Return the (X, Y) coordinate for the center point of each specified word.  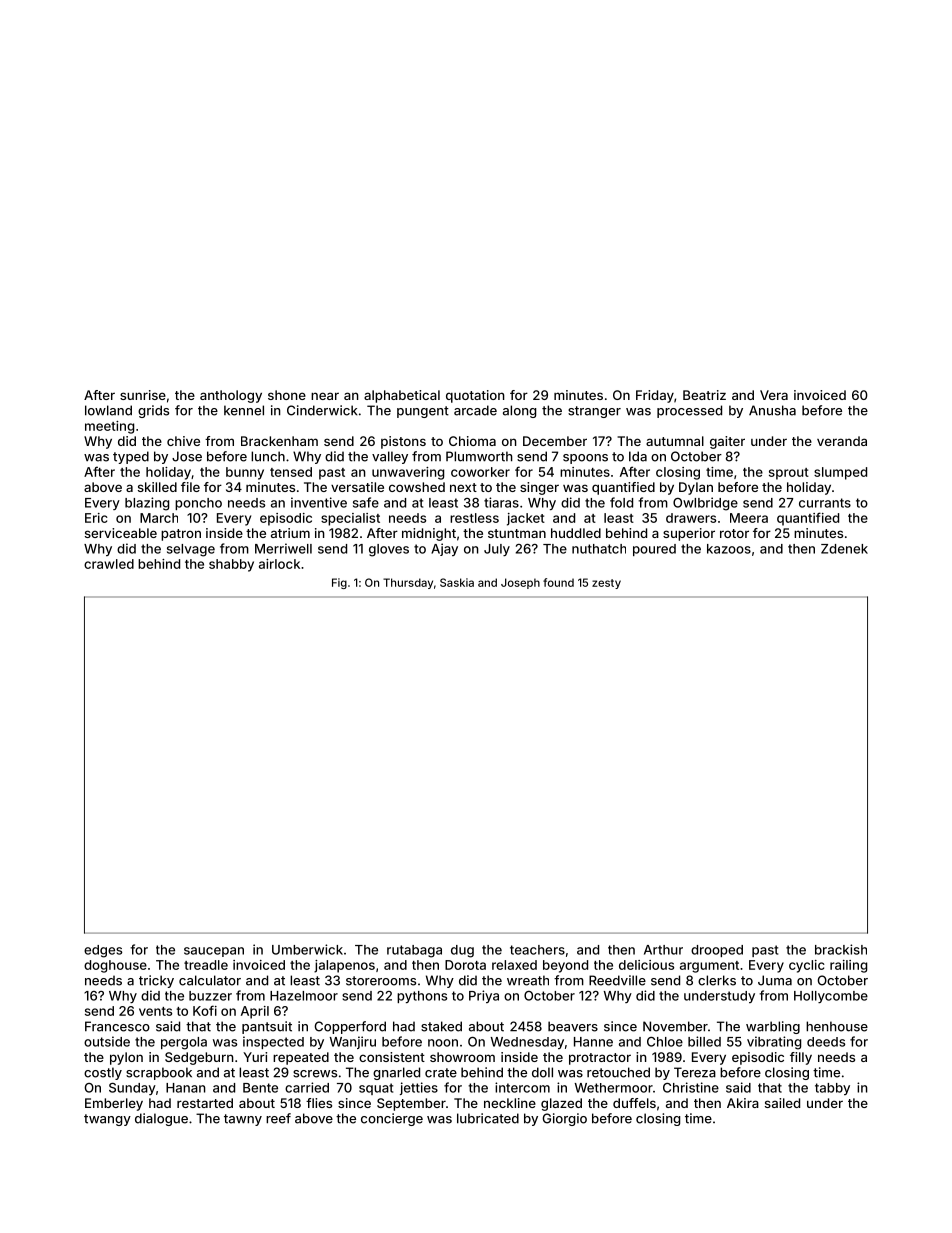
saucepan (214, 952)
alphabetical (402, 396)
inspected (273, 1042)
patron (181, 535)
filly (801, 1058)
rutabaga (414, 951)
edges (103, 951)
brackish (841, 949)
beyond (565, 966)
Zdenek (844, 549)
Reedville (617, 980)
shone (287, 395)
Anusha (772, 410)
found (558, 582)
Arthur (663, 950)
